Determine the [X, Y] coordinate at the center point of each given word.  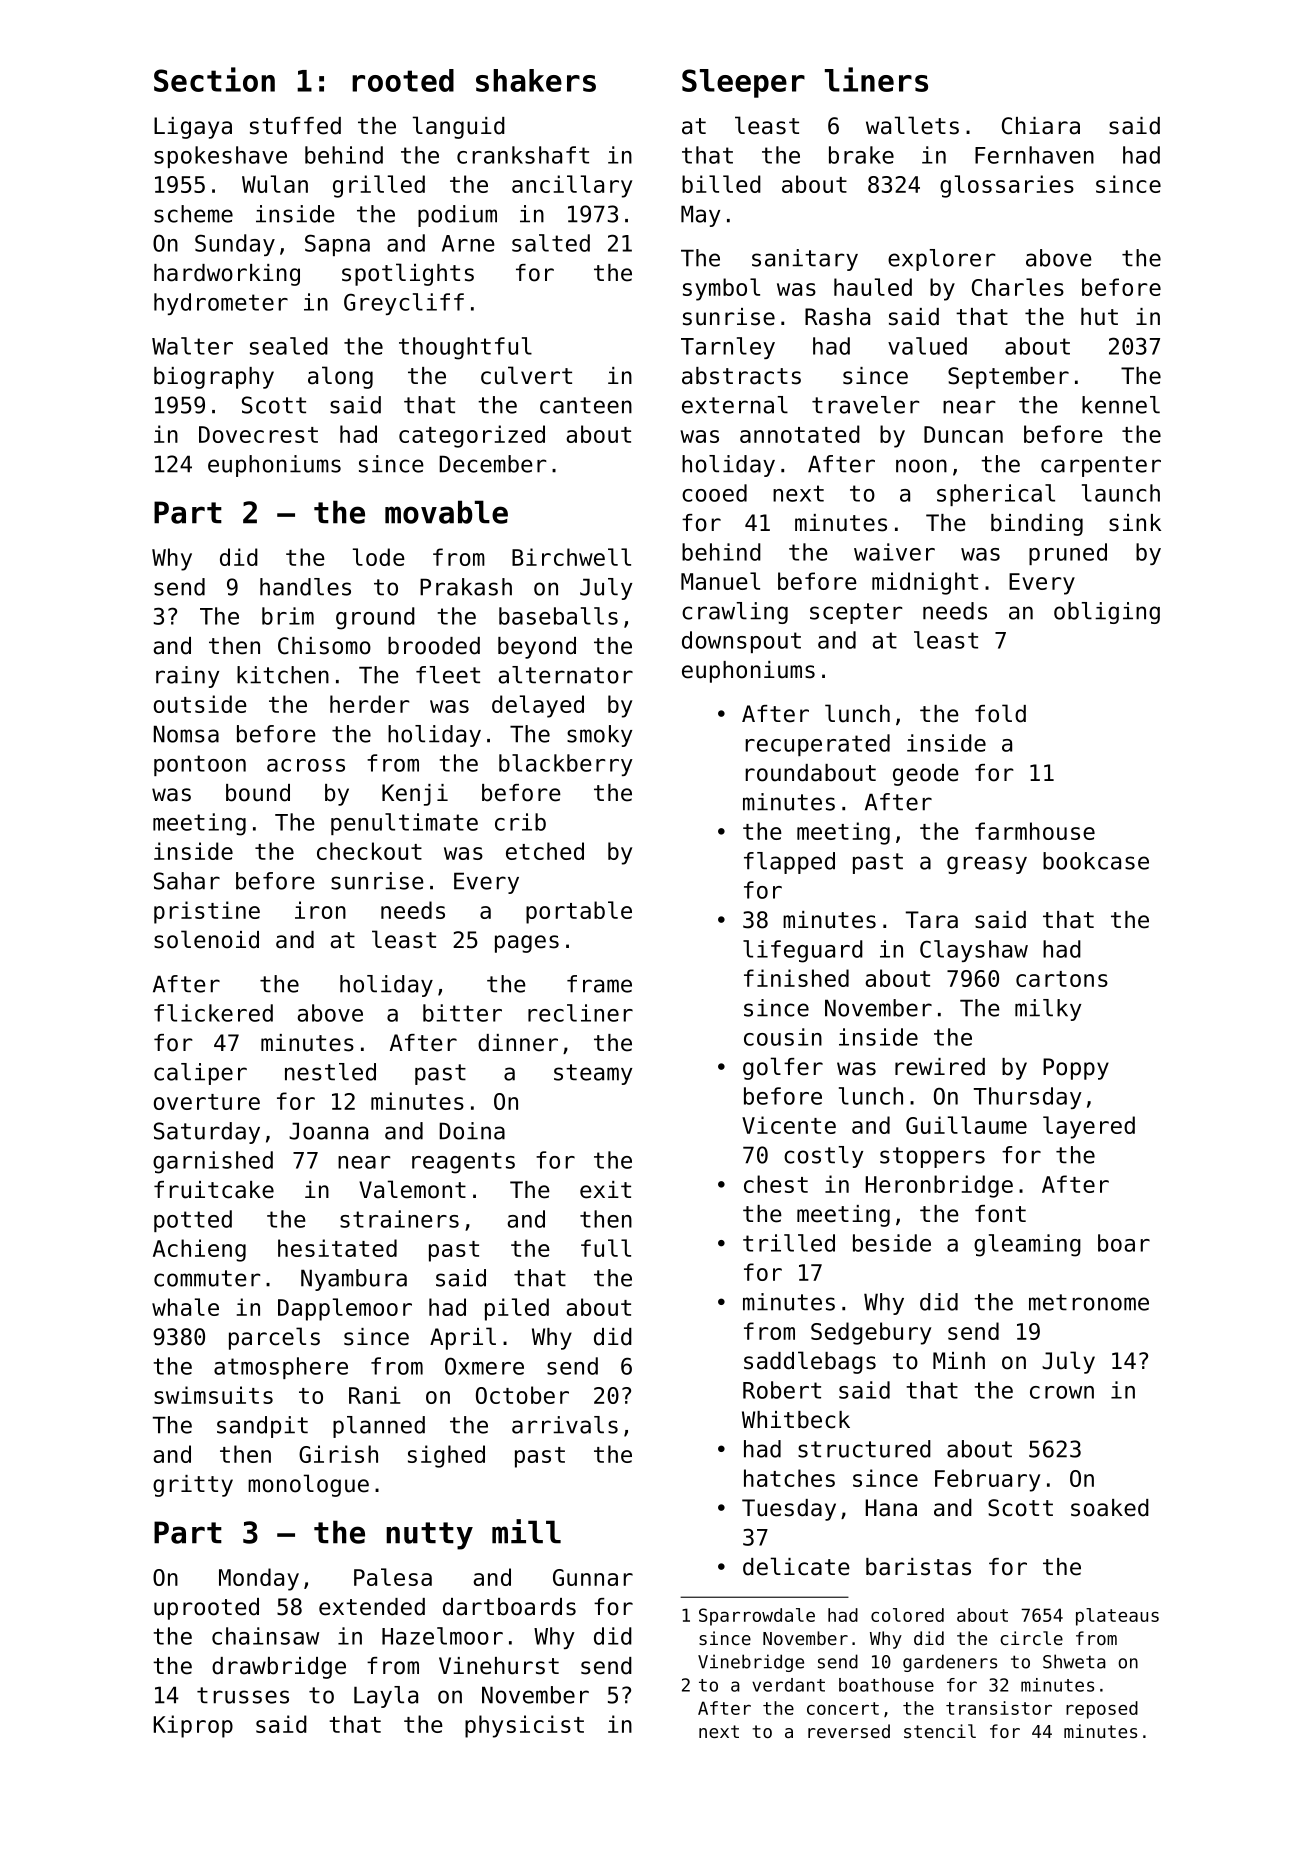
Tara [932, 920]
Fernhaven [1034, 155]
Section [214, 79]
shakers [536, 80]
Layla [386, 1697]
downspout [741, 642]
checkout [369, 851]
